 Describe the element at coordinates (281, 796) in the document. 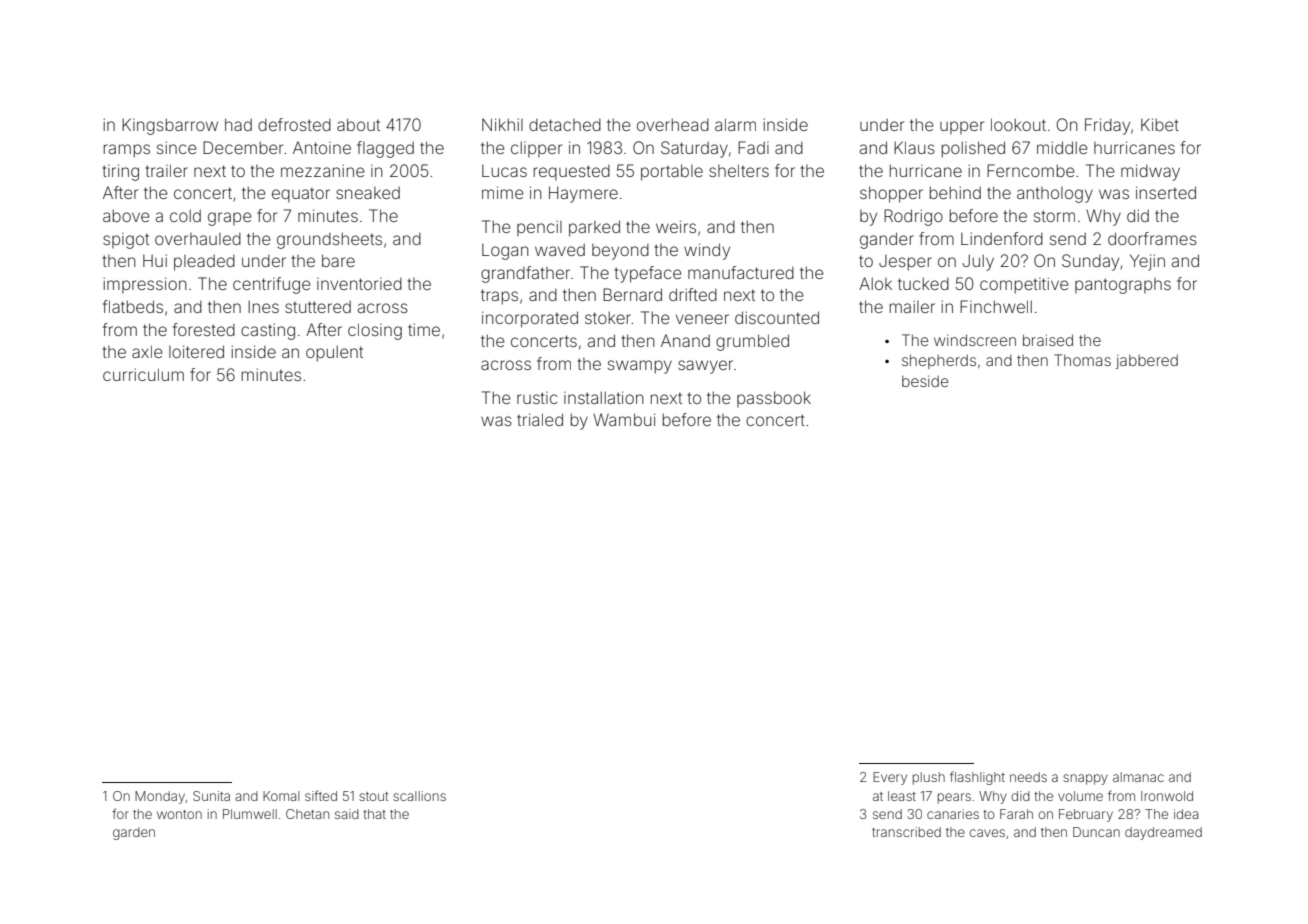

I see `Komal` at that location.
